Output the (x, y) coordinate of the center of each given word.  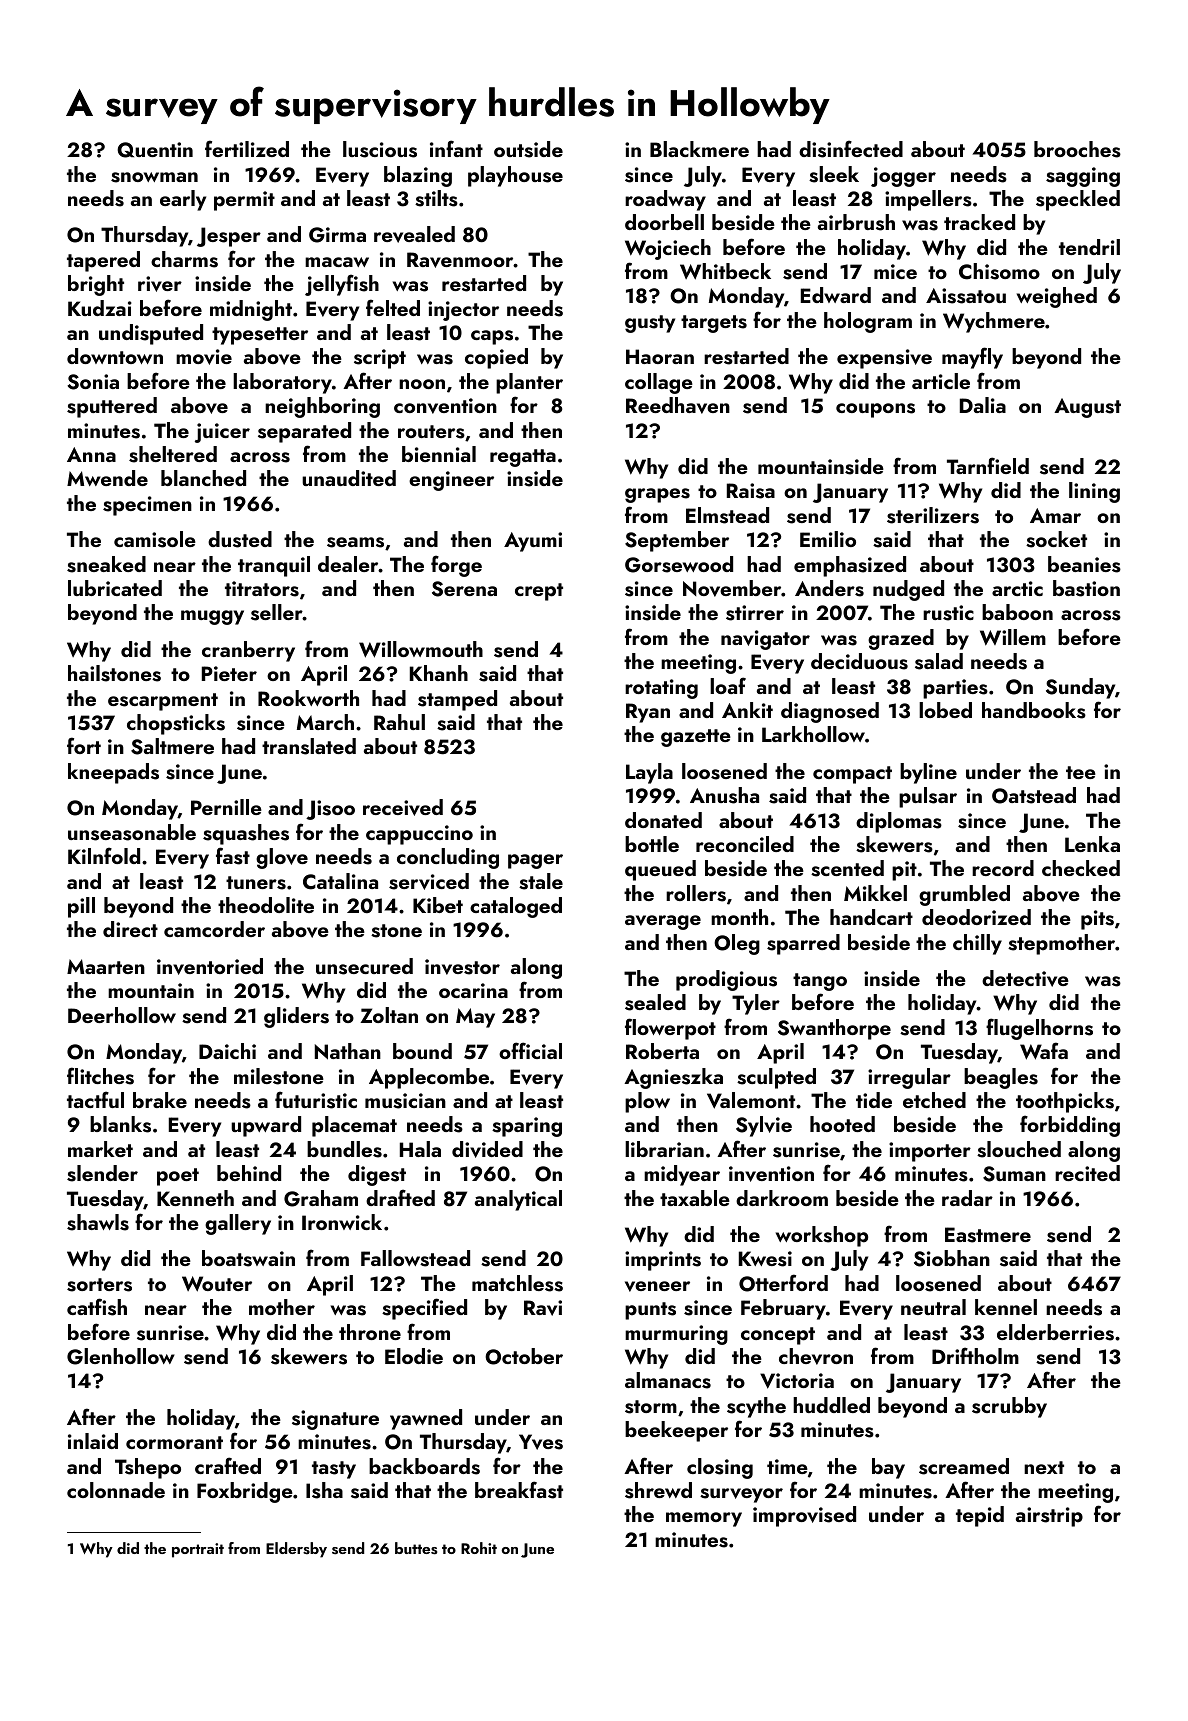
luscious (380, 149)
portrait (198, 1550)
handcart (871, 917)
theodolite (266, 905)
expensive (884, 359)
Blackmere (699, 149)
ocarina (473, 990)
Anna (91, 454)
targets (714, 324)
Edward (836, 295)
